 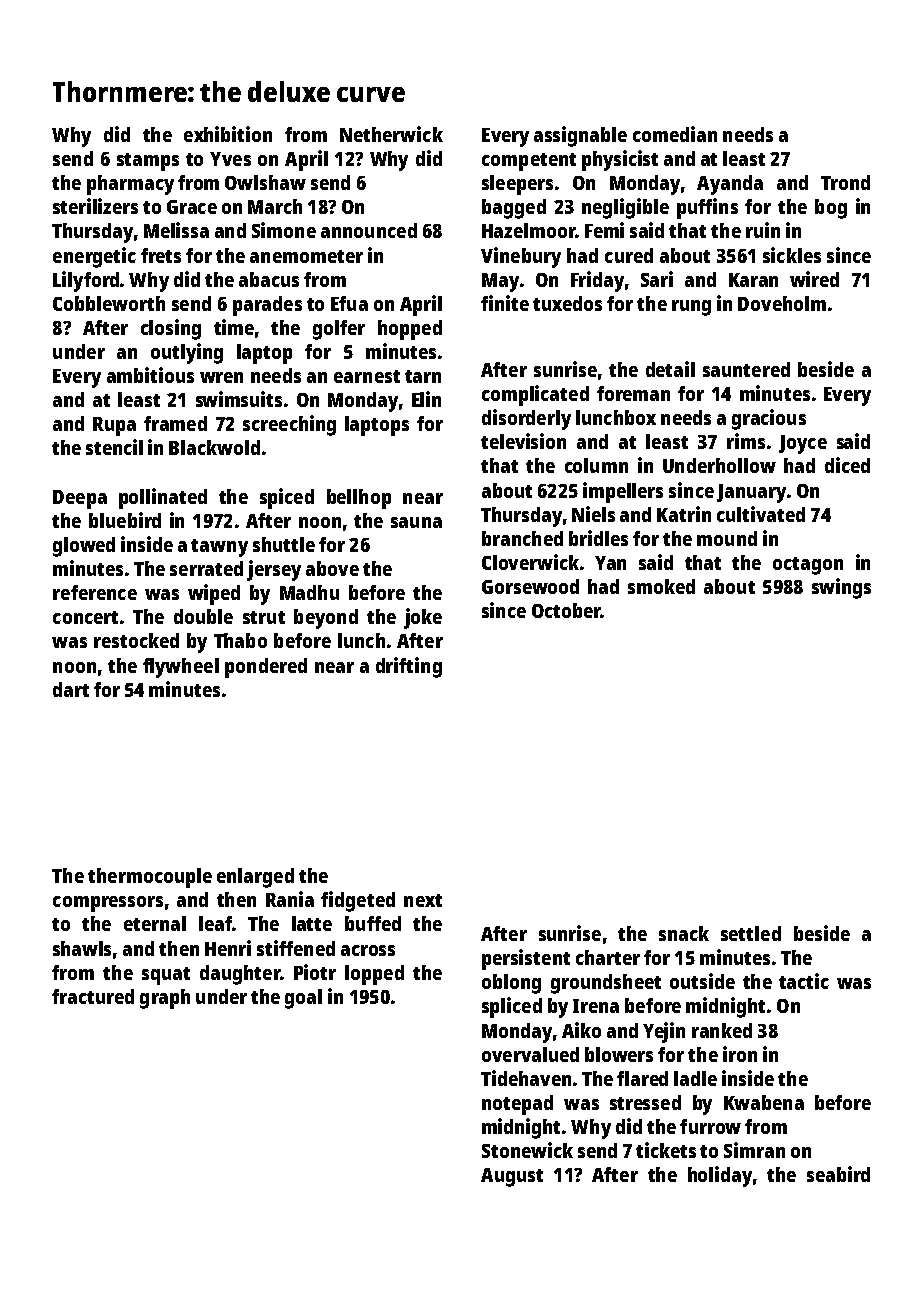 I want to click on drifting, so click(x=409, y=667).
